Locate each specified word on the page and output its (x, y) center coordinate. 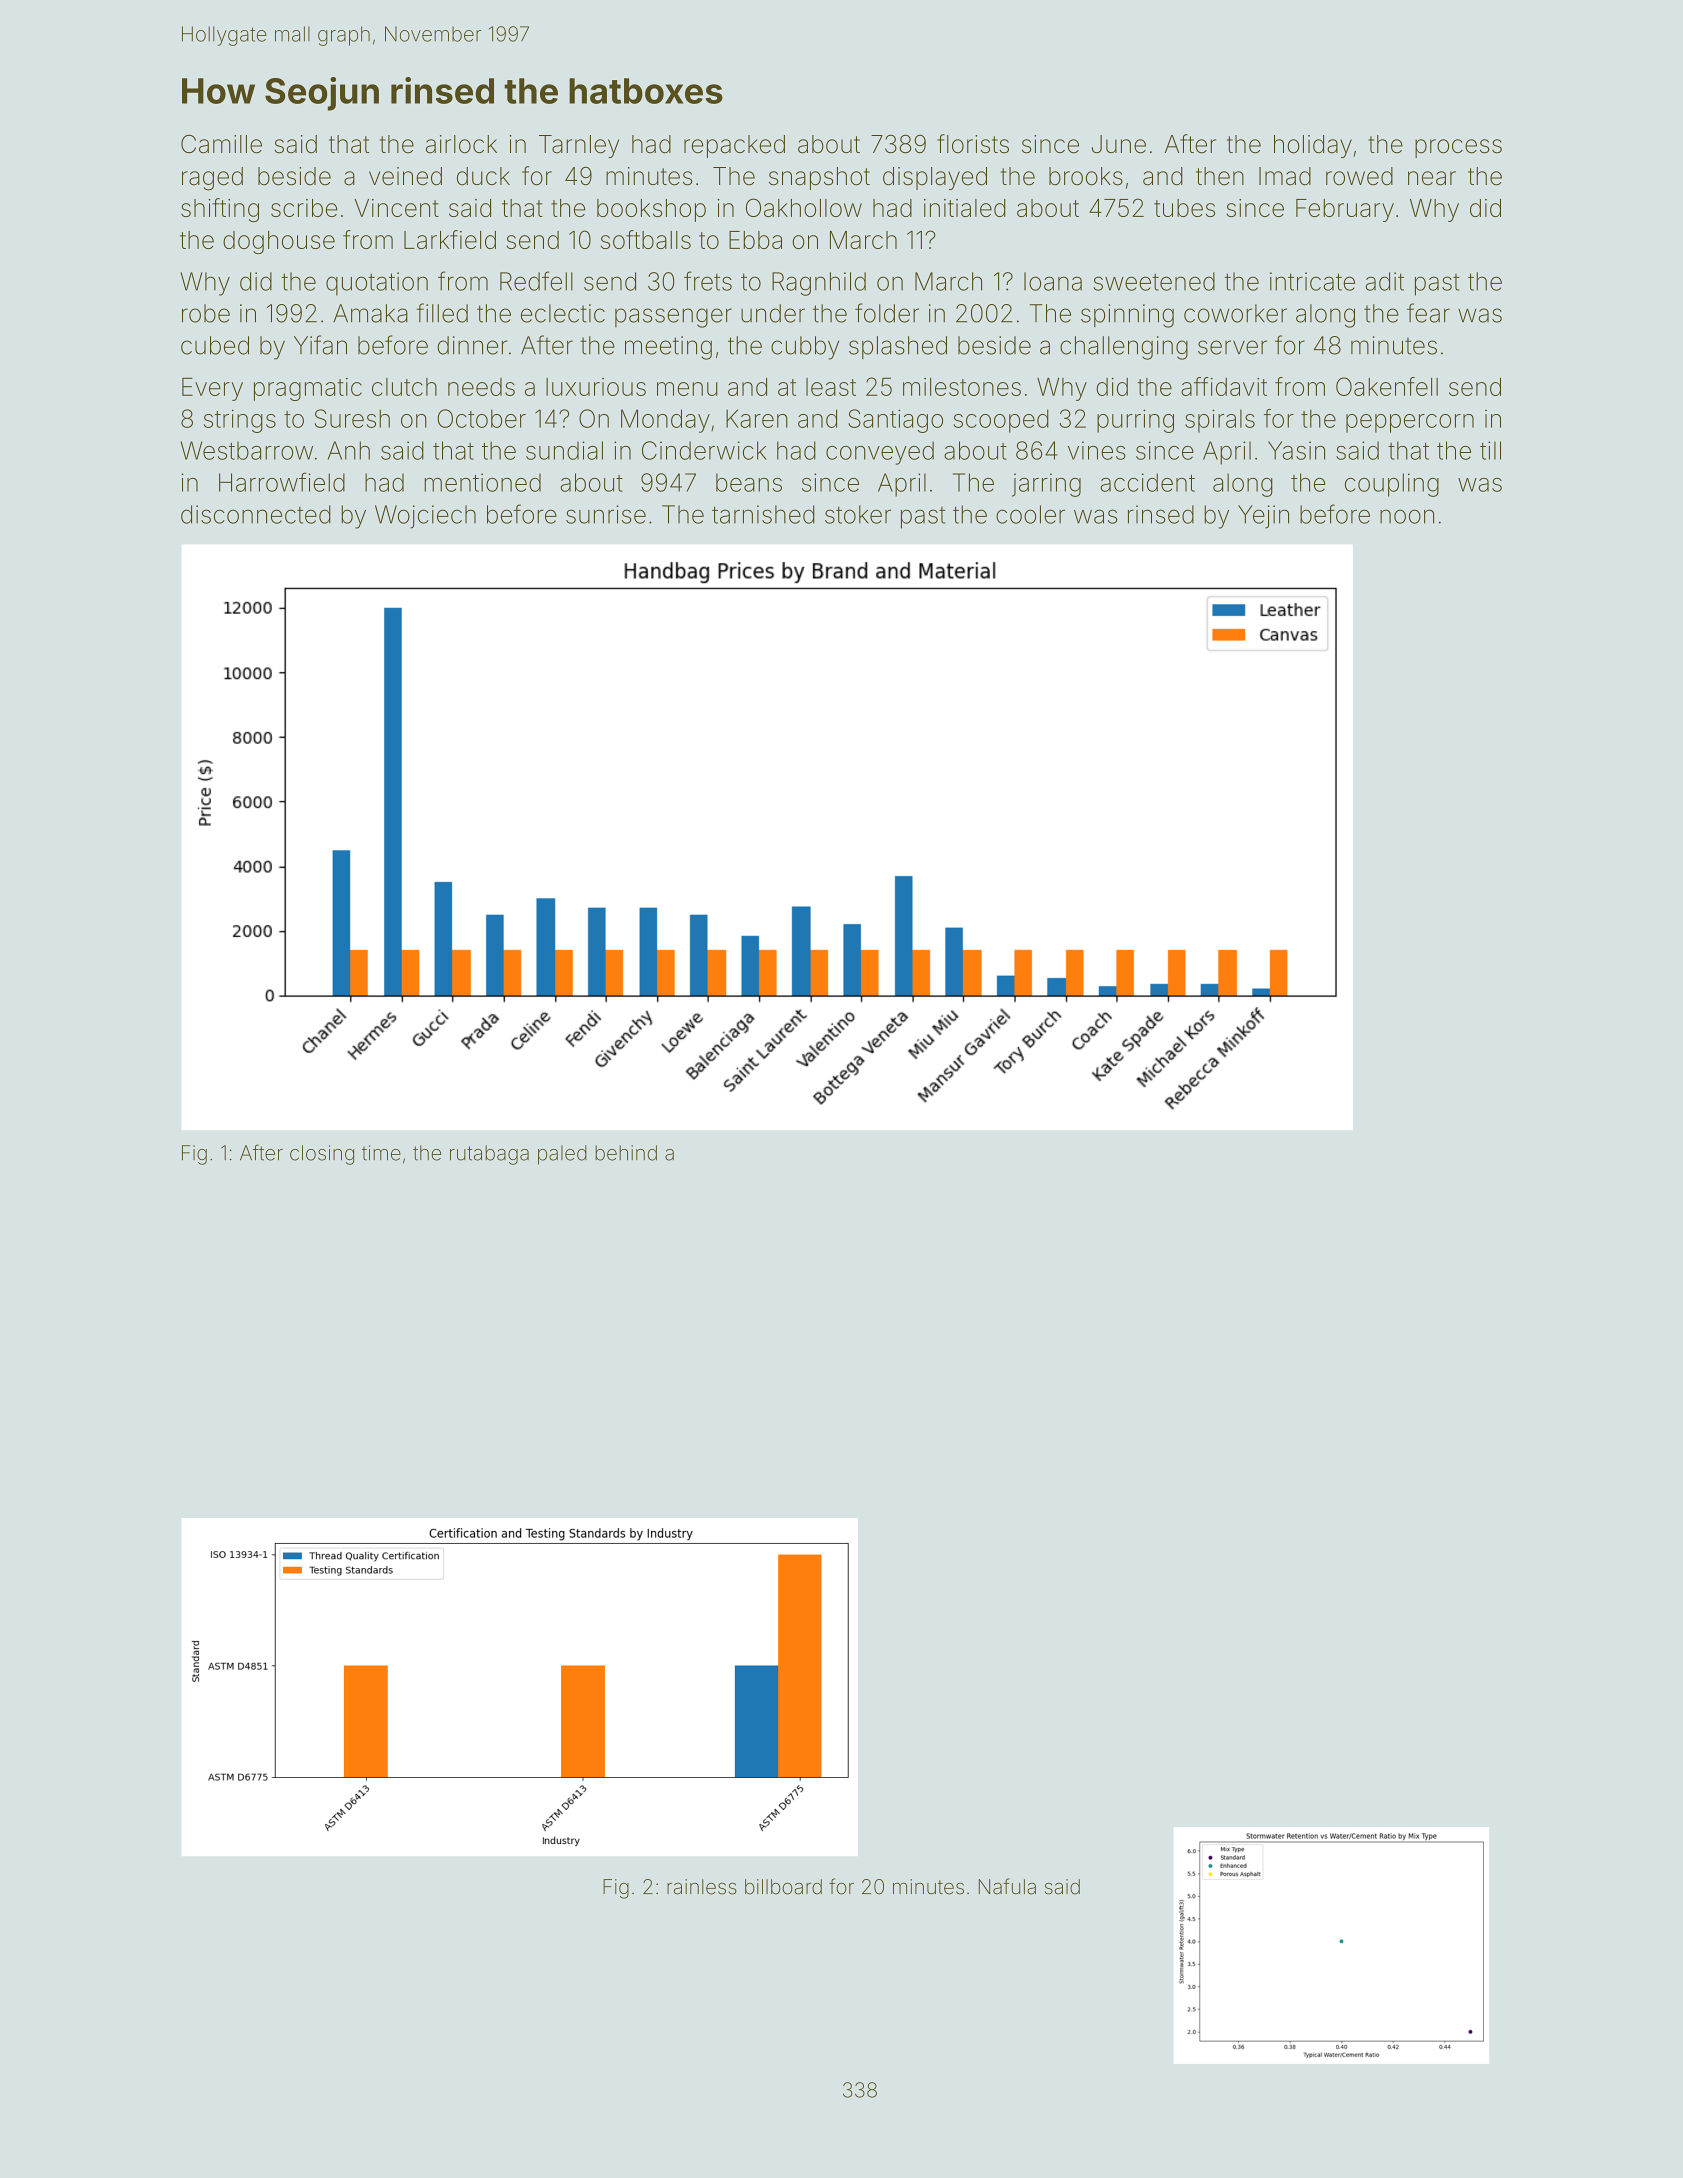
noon (1407, 516)
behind (626, 1153)
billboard (783, 1887)
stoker (858, 514)
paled (562, 1155)
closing (322, 1155)
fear (1428, 313)
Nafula (1007, 1886)
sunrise (606, 514)
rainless (702, 1887)
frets (708, 281)
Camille (221, 144)
